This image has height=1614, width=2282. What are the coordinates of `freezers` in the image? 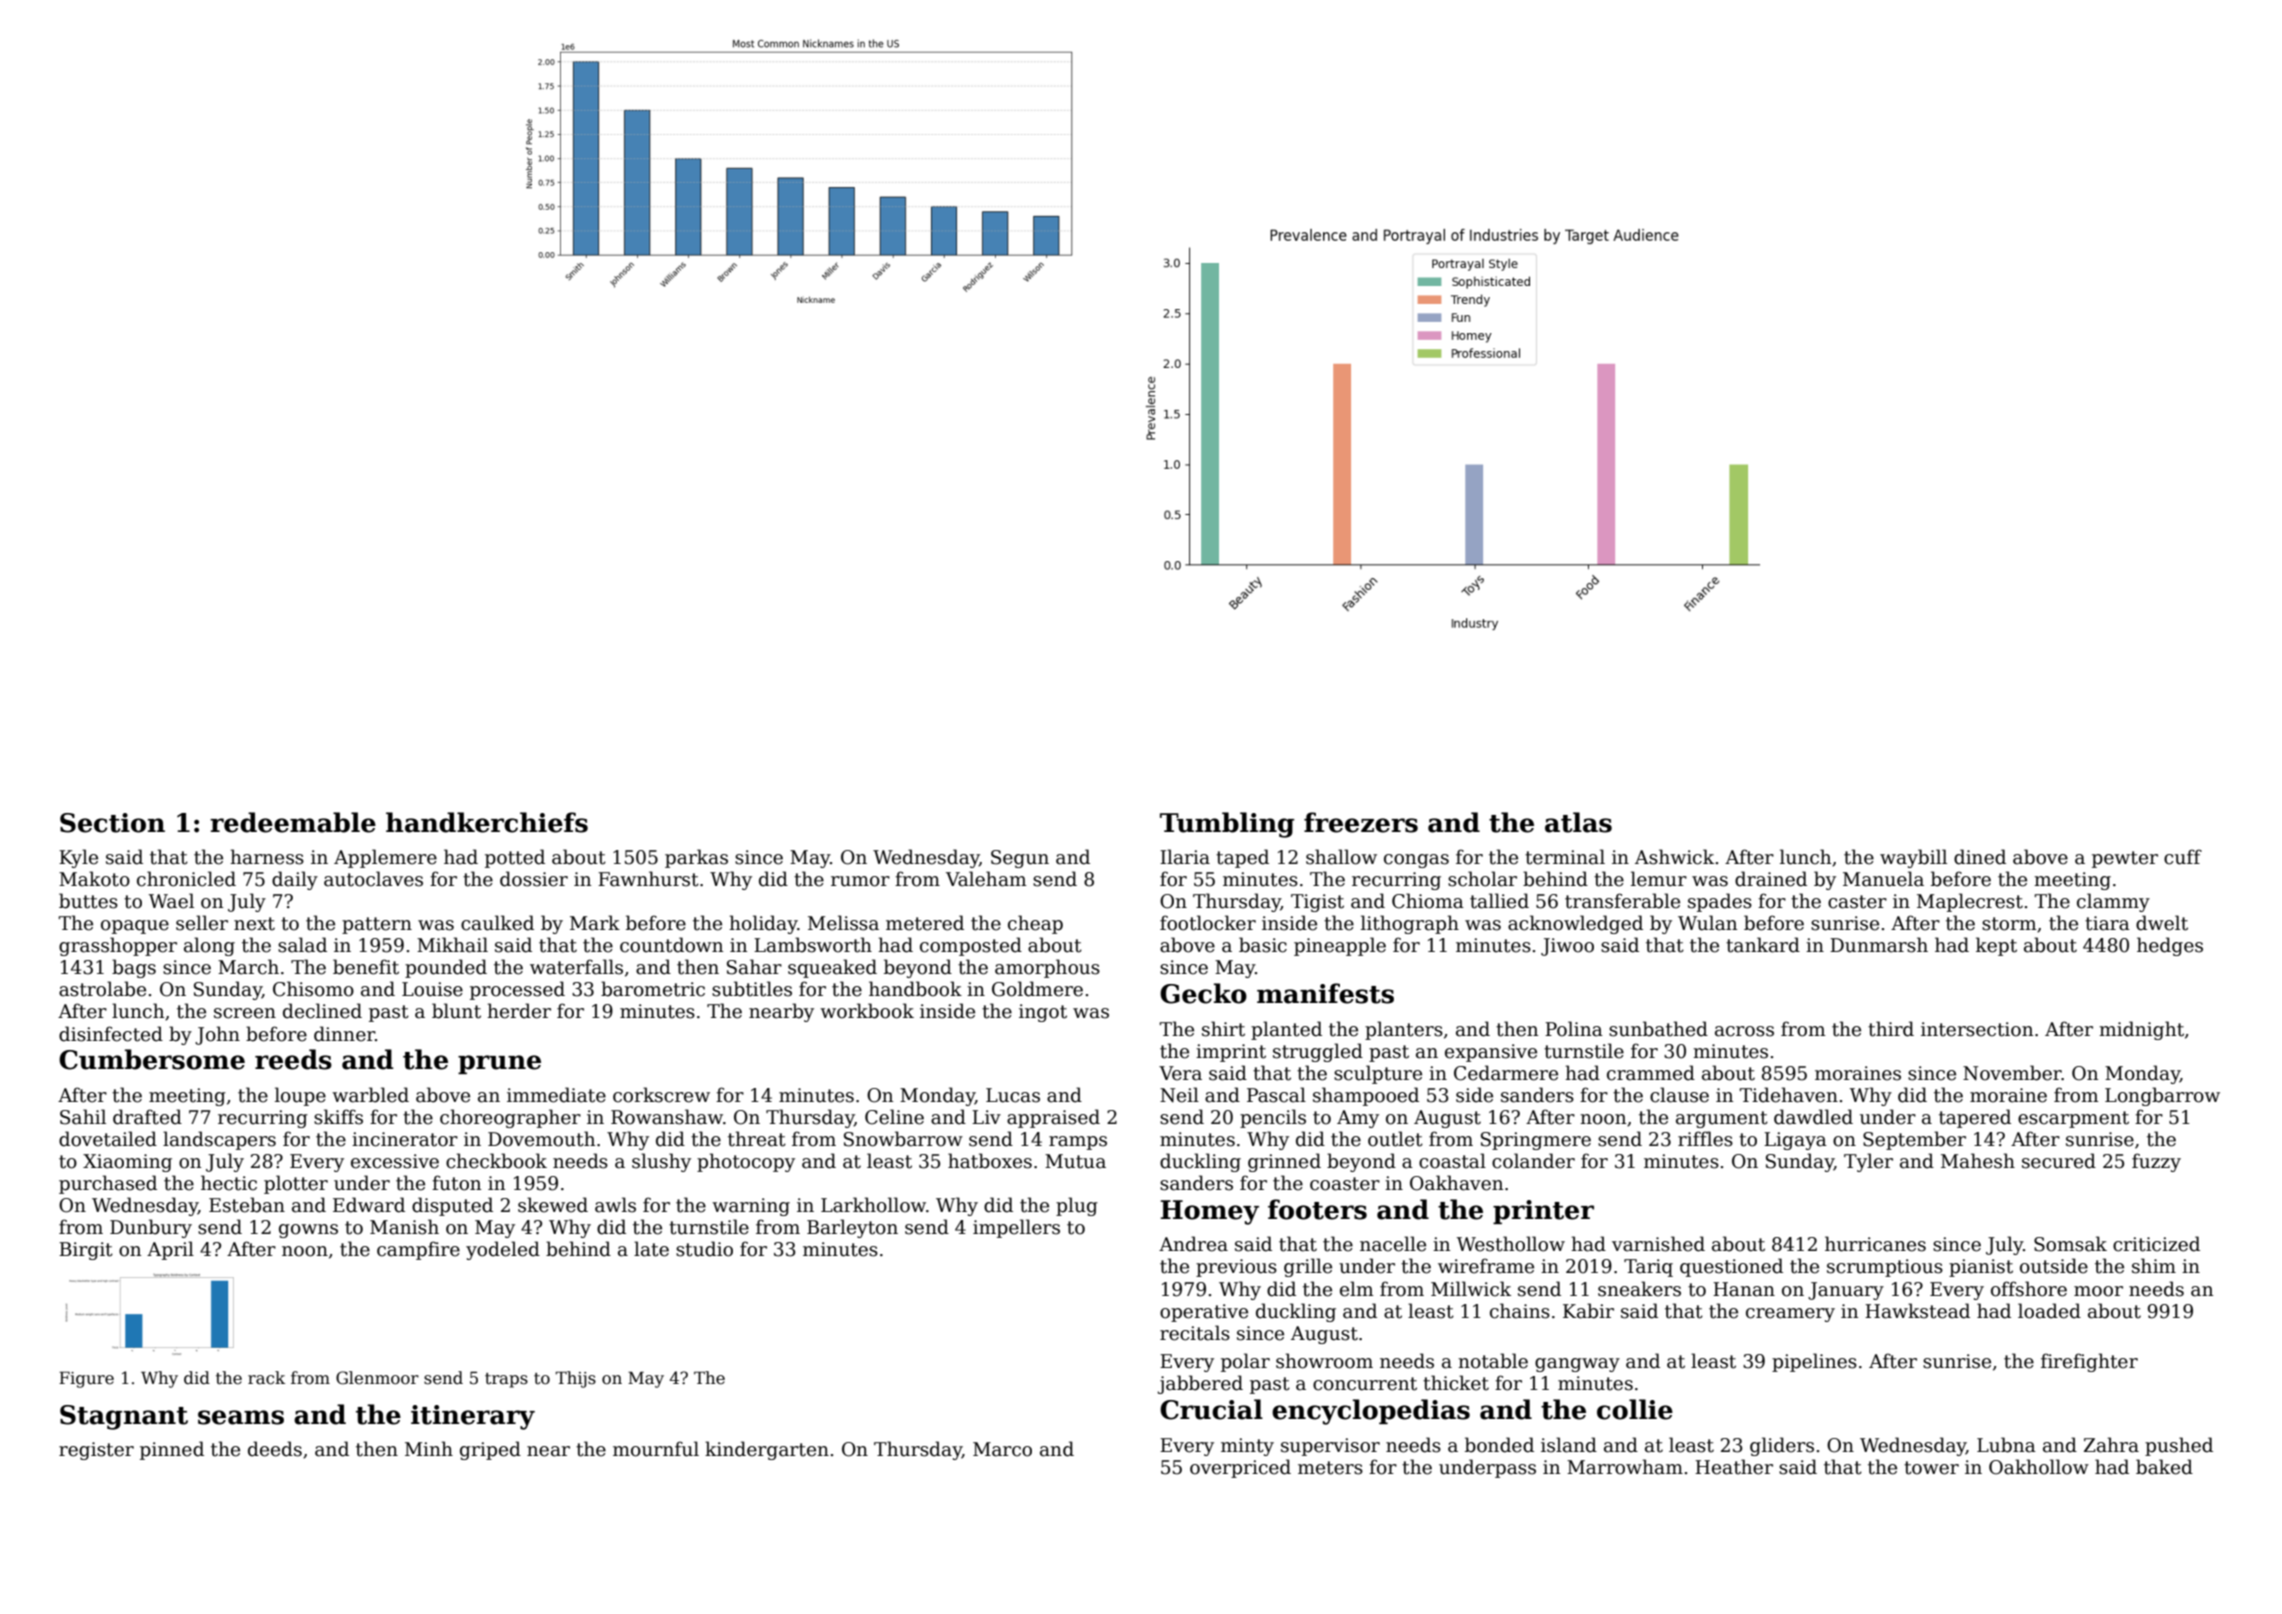 It's located at (1361, 822).
